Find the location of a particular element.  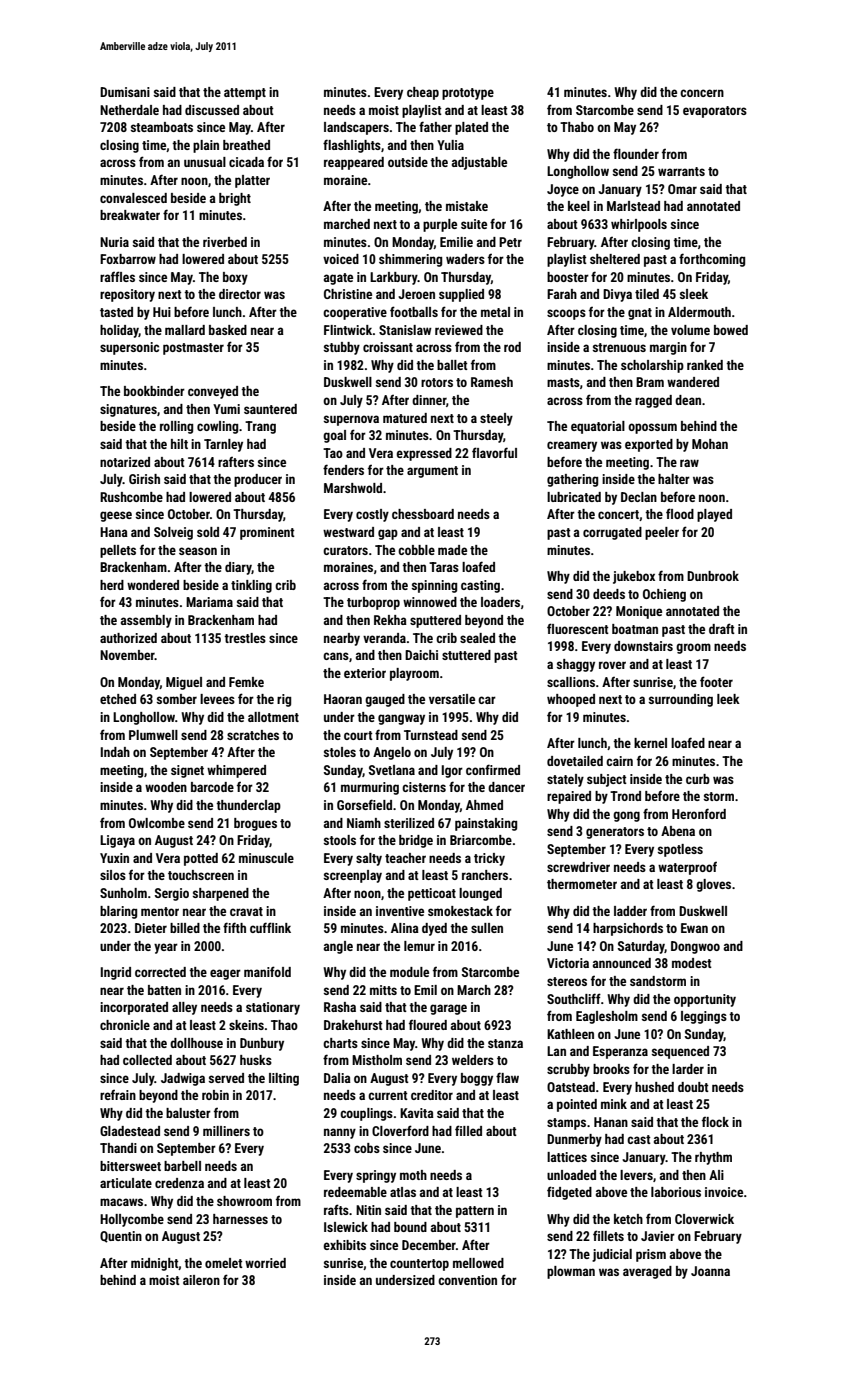

purple is located at coordinates (440, 225).
